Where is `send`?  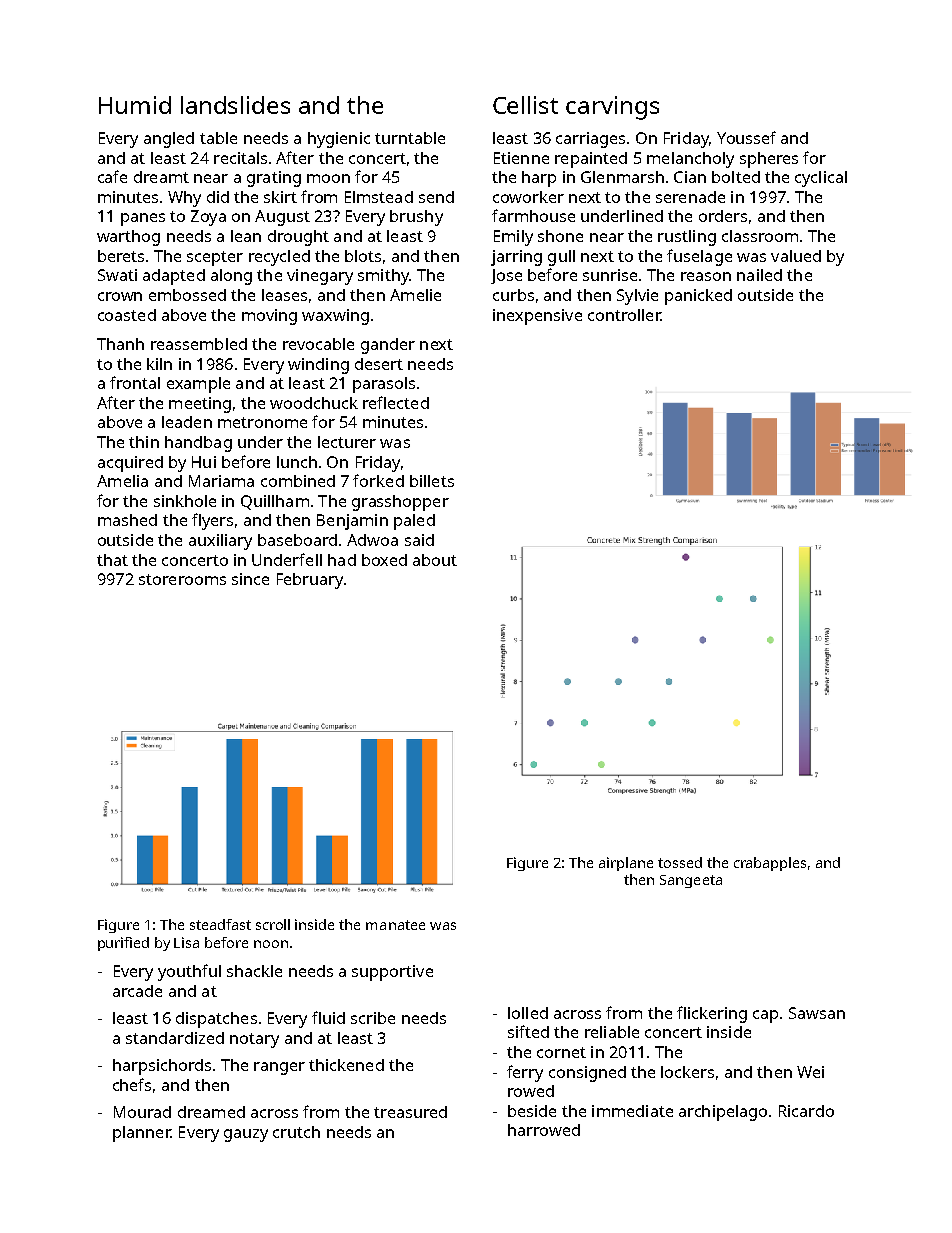 send is located at coordinates (436, 197).
